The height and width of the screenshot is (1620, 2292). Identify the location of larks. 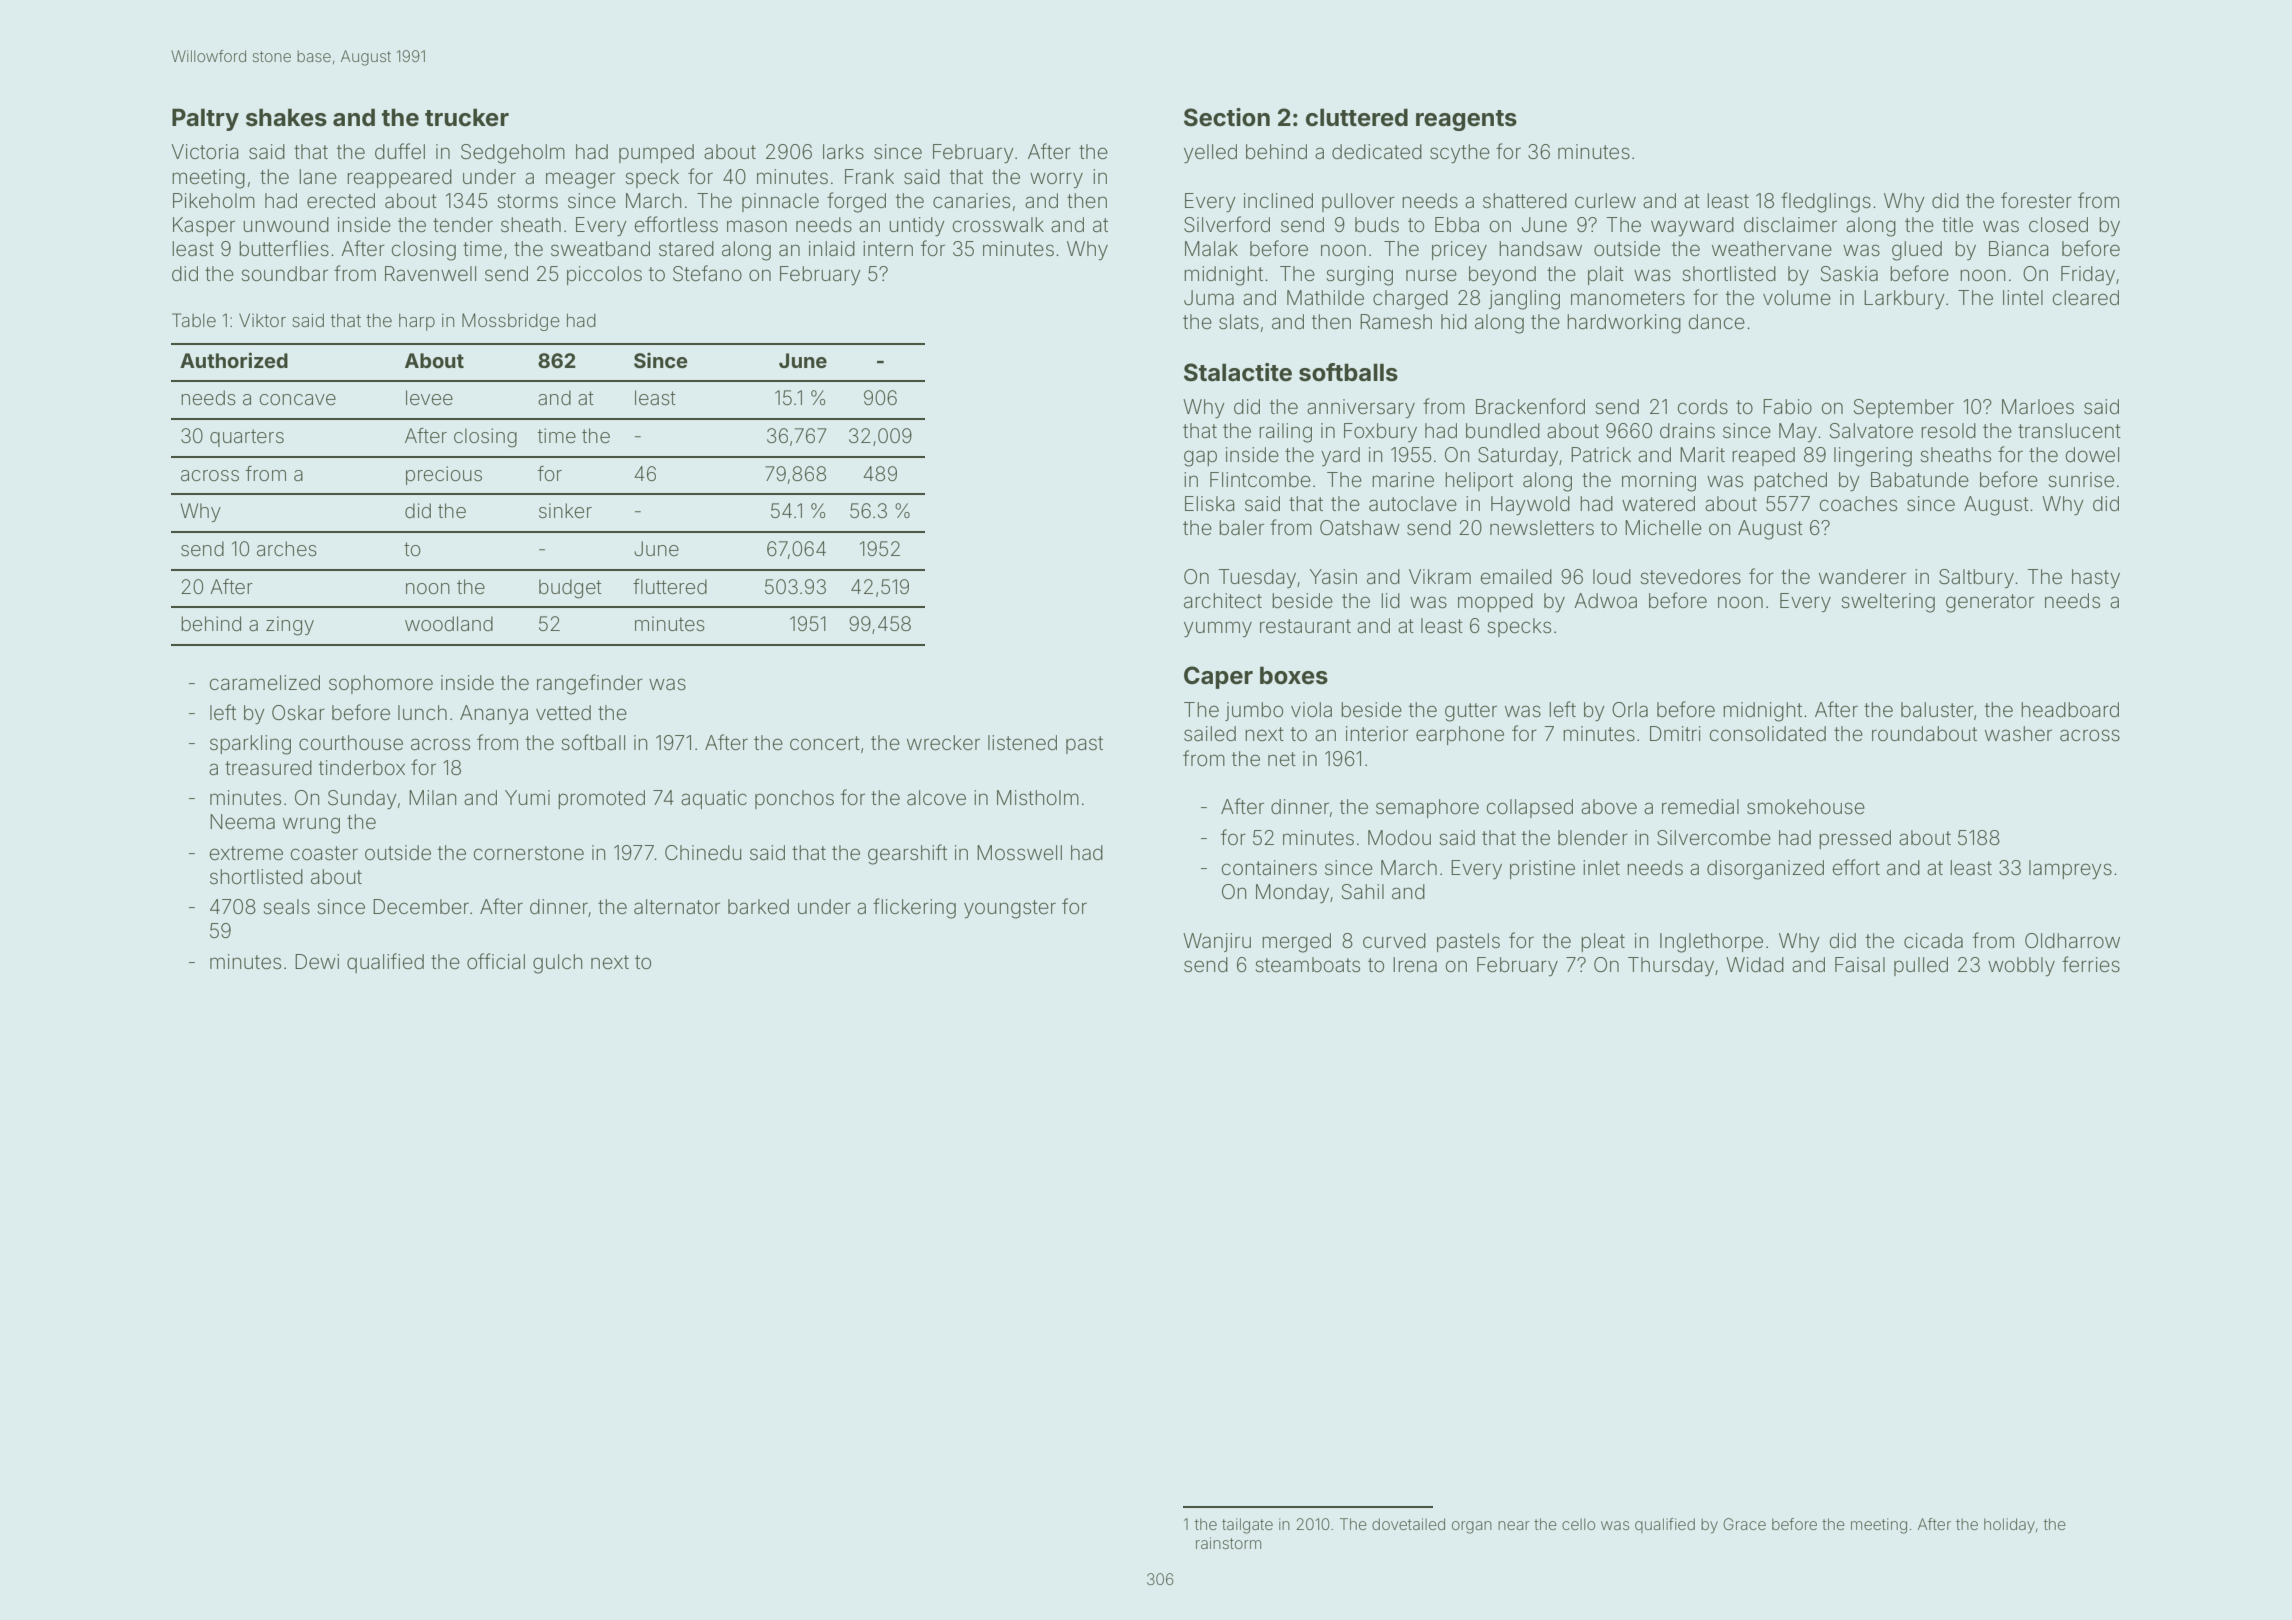
(843, 151).
